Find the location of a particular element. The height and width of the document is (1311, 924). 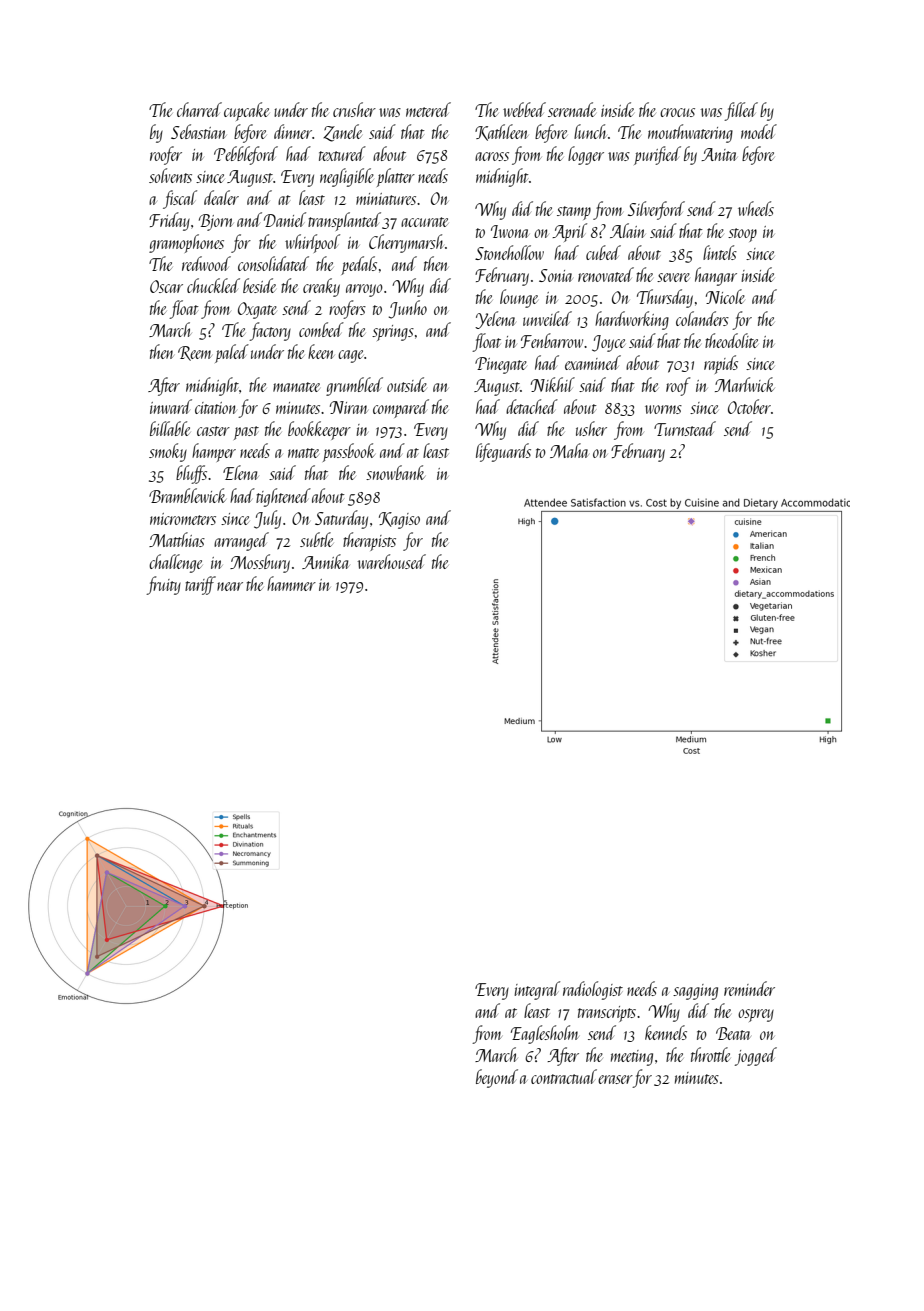

Pebbleford is located at coordinates (246, 155).
